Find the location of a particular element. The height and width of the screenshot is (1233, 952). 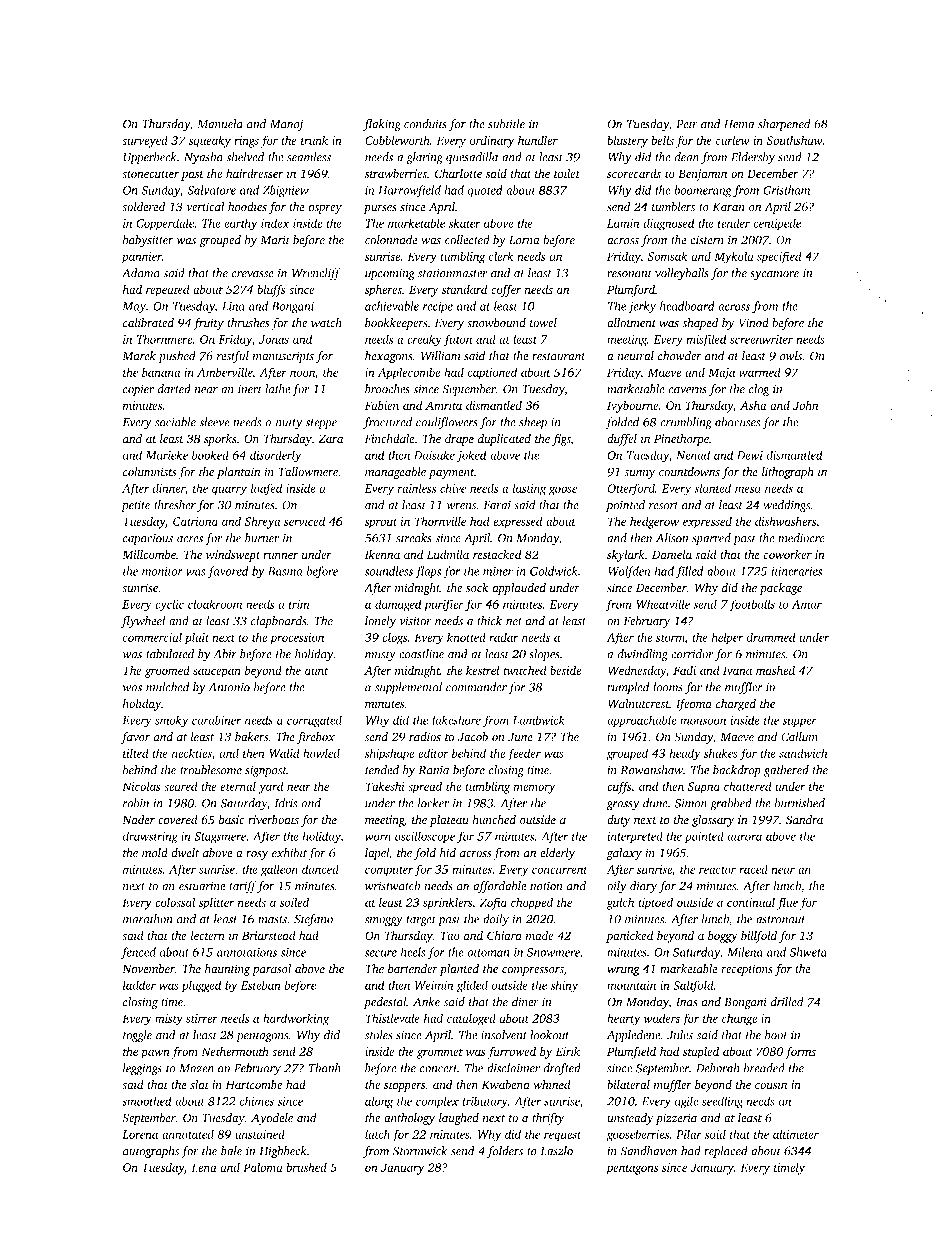

toggle is located at coordinates (137, 1036).
